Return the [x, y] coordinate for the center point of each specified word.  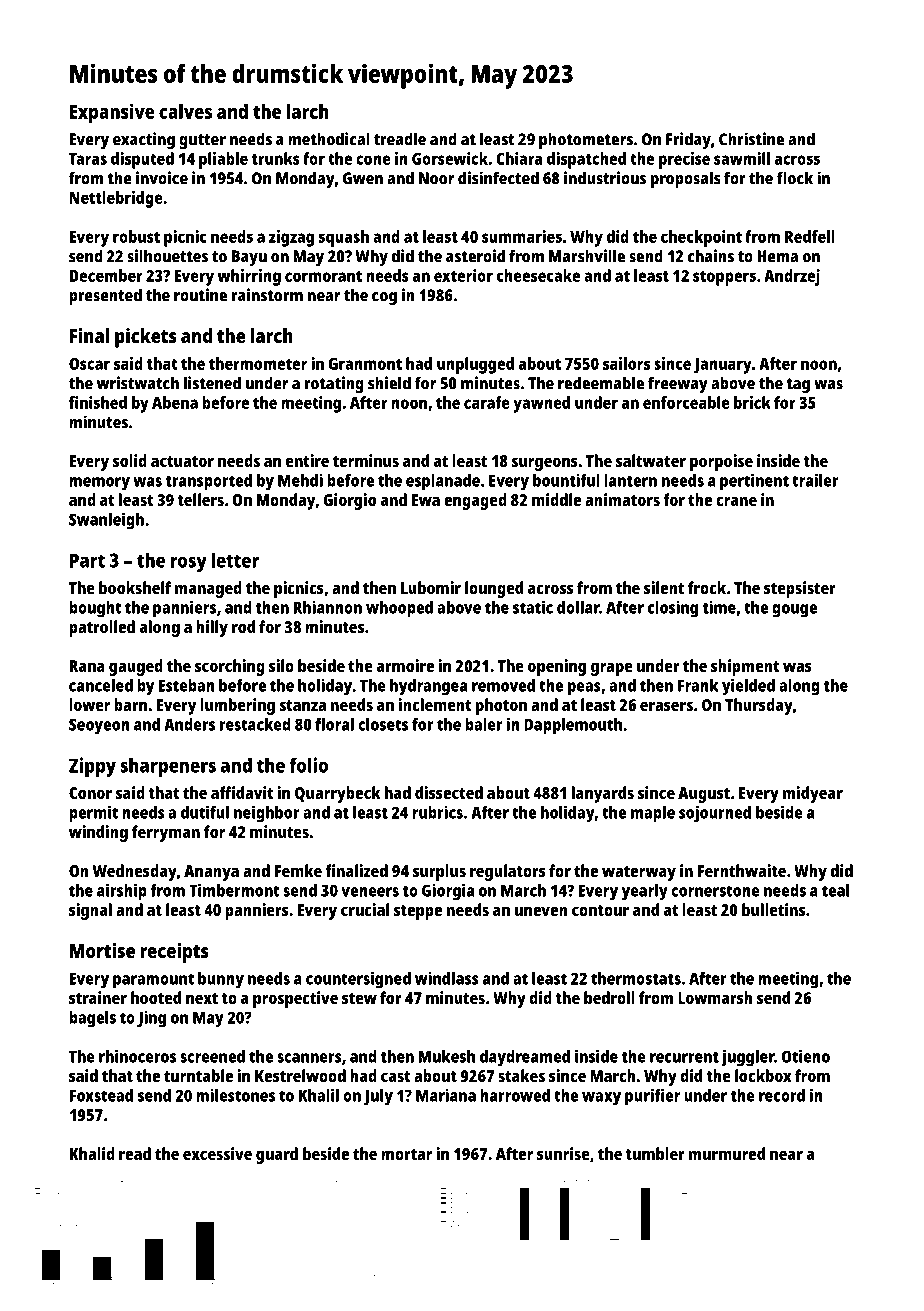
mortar [406, 1154]
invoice [162, 178]
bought [95, 609]
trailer [815, 480]
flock [795, 178]
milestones [235, 1095]
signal [90, 911]
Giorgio [349, 501]
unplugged [475, 365]
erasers [666, 706]
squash [344, 238]
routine [200, 295]
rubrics [437, 812]
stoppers [724, 278]
